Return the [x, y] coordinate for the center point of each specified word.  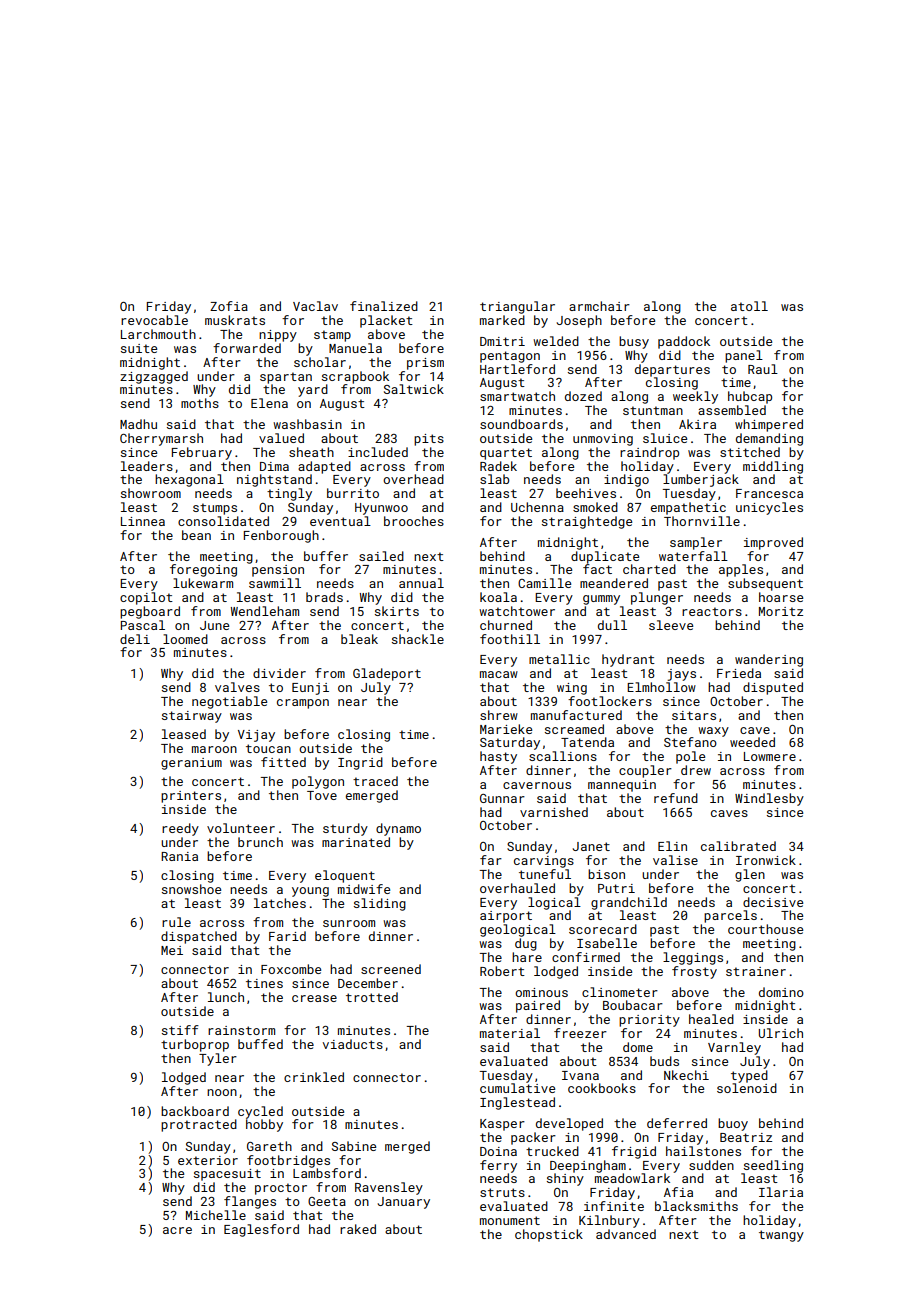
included [378, 452]
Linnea [143, 521]
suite [139, 348]
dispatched [199, 937]
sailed [381, 556]
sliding [380, 904]
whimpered [769, 425]
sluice [665, 438]
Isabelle [607, 943]
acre [177, 1230]
